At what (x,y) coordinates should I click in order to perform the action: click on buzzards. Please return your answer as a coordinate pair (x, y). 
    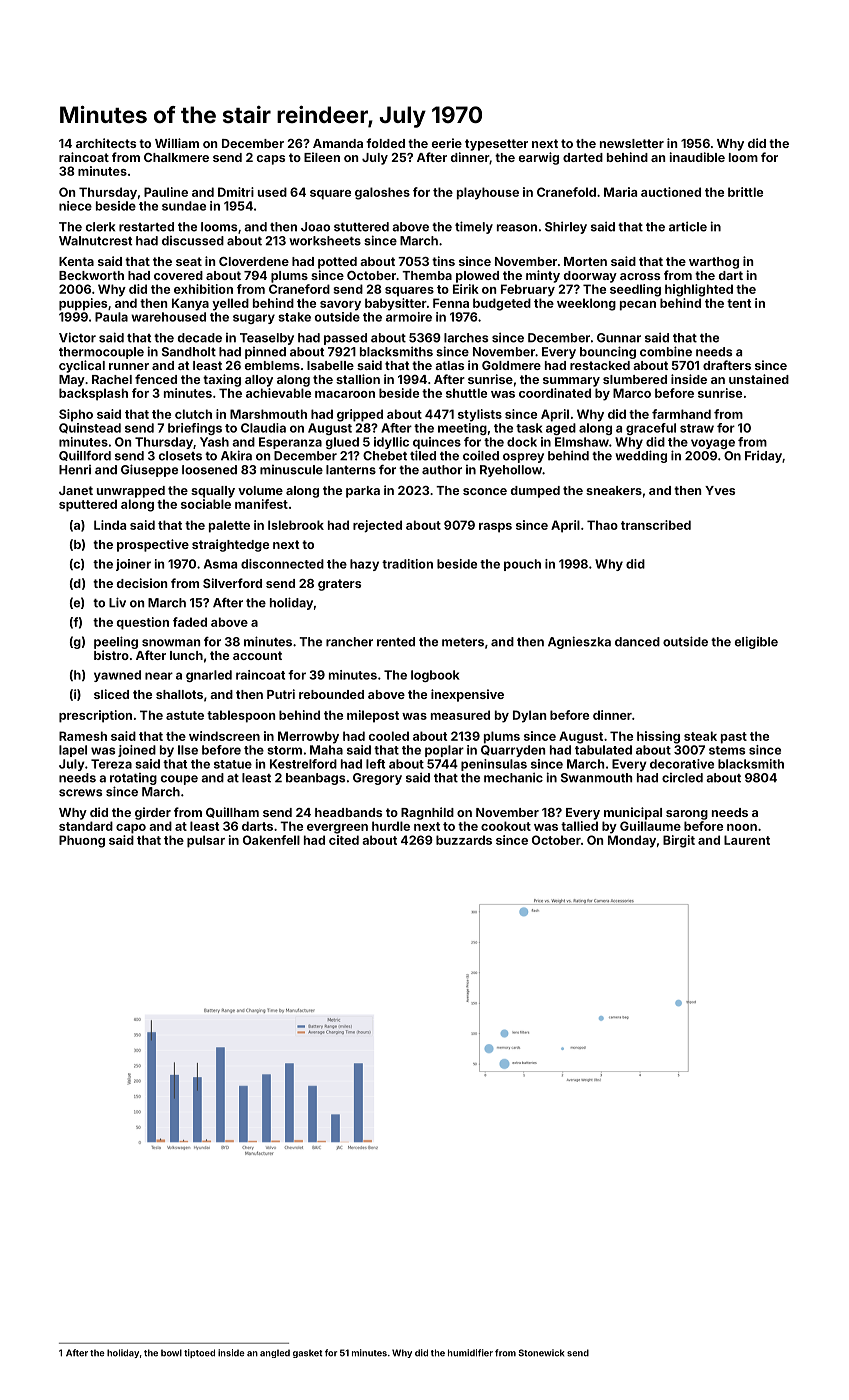
    Looking at the image, I should click on (464, 840).
